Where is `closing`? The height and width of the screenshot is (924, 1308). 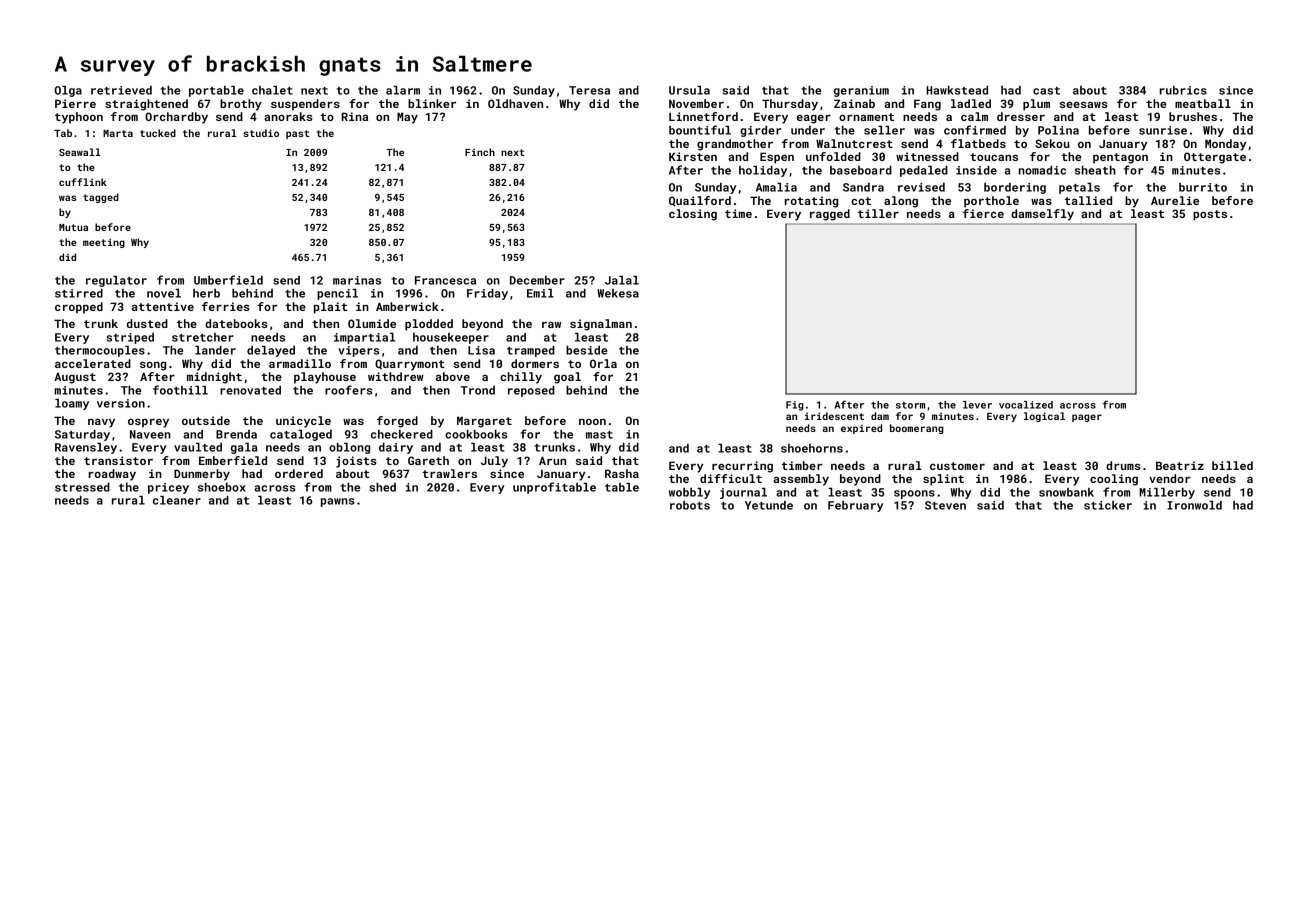 closing is located at coordinates (693, 215).
